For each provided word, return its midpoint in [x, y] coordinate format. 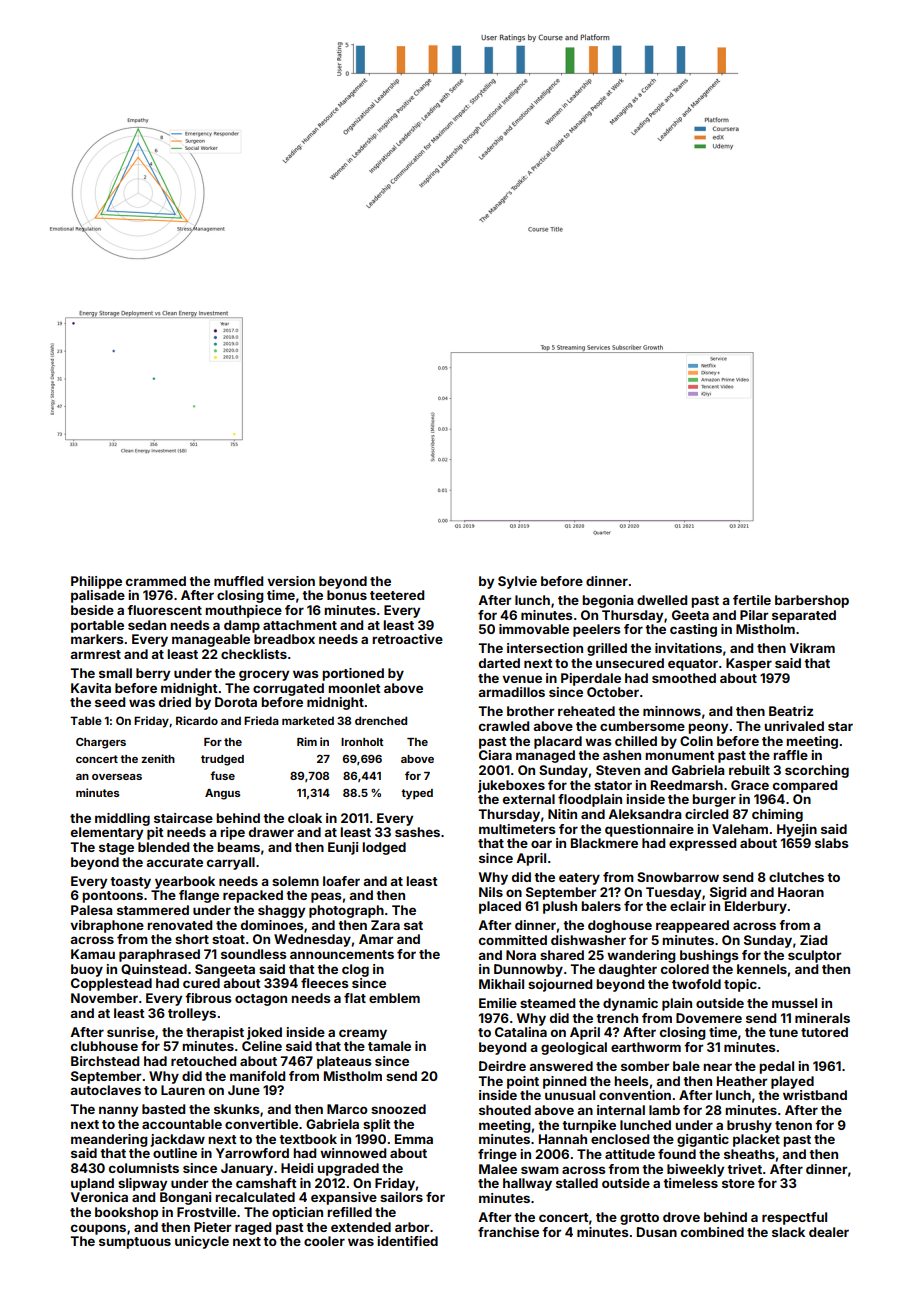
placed [500, 907]
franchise [508, 1232]
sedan [147, 625]
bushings [709, 956]
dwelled [662, 600]
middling [122, 819]
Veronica [99, 1197]
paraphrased [159, 955]
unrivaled [794, 726]
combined [712, 1232]
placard [558, 742]
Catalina [521, 1032]
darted [499, 663]
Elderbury [756, 907]
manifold [257, 1076]
